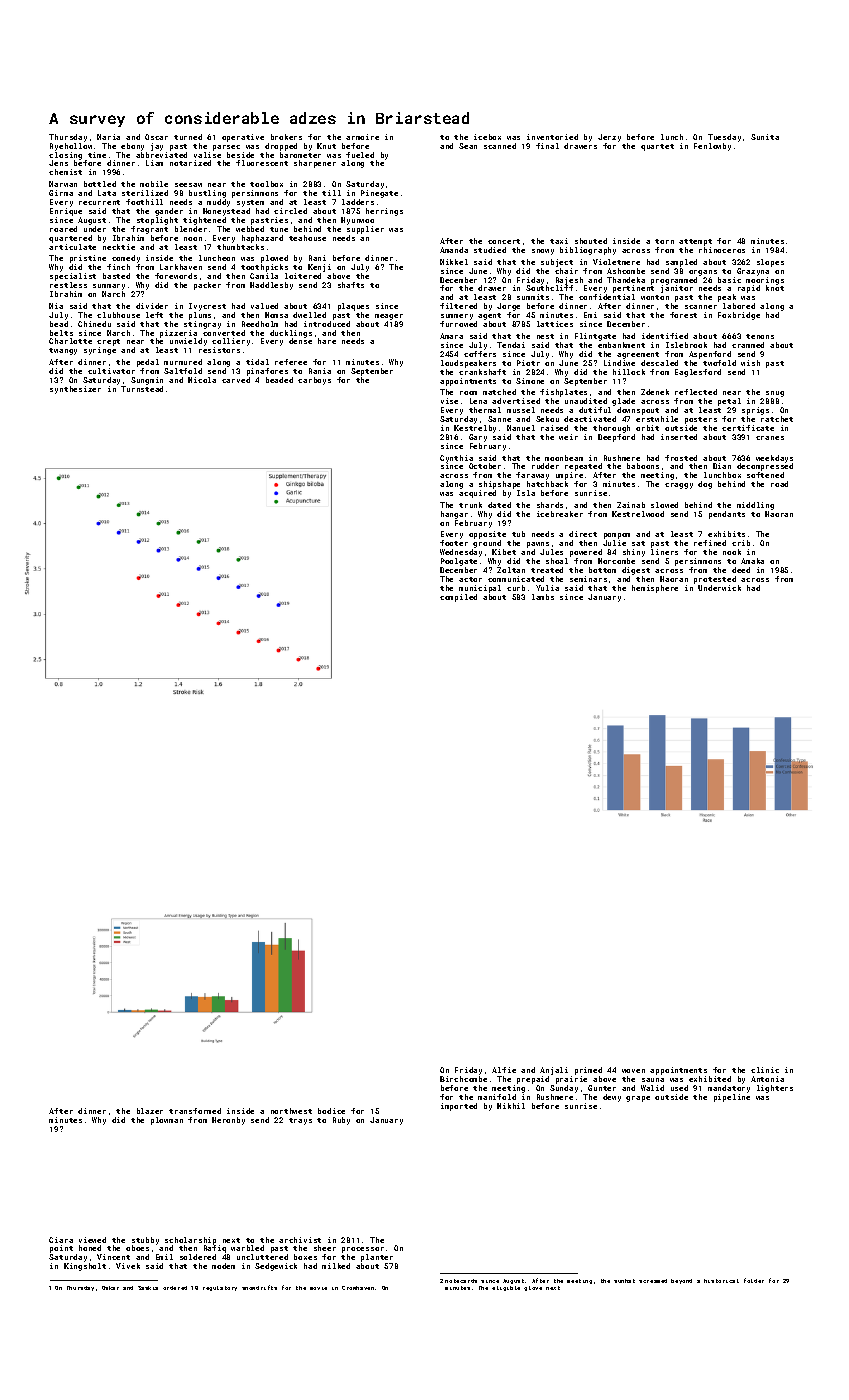 Image resolution: width=849 pixels, height=1400 pixels. What do you see at coordinates (775, 394) in the page?
I see `snug` at bounding box center [775, 394].
